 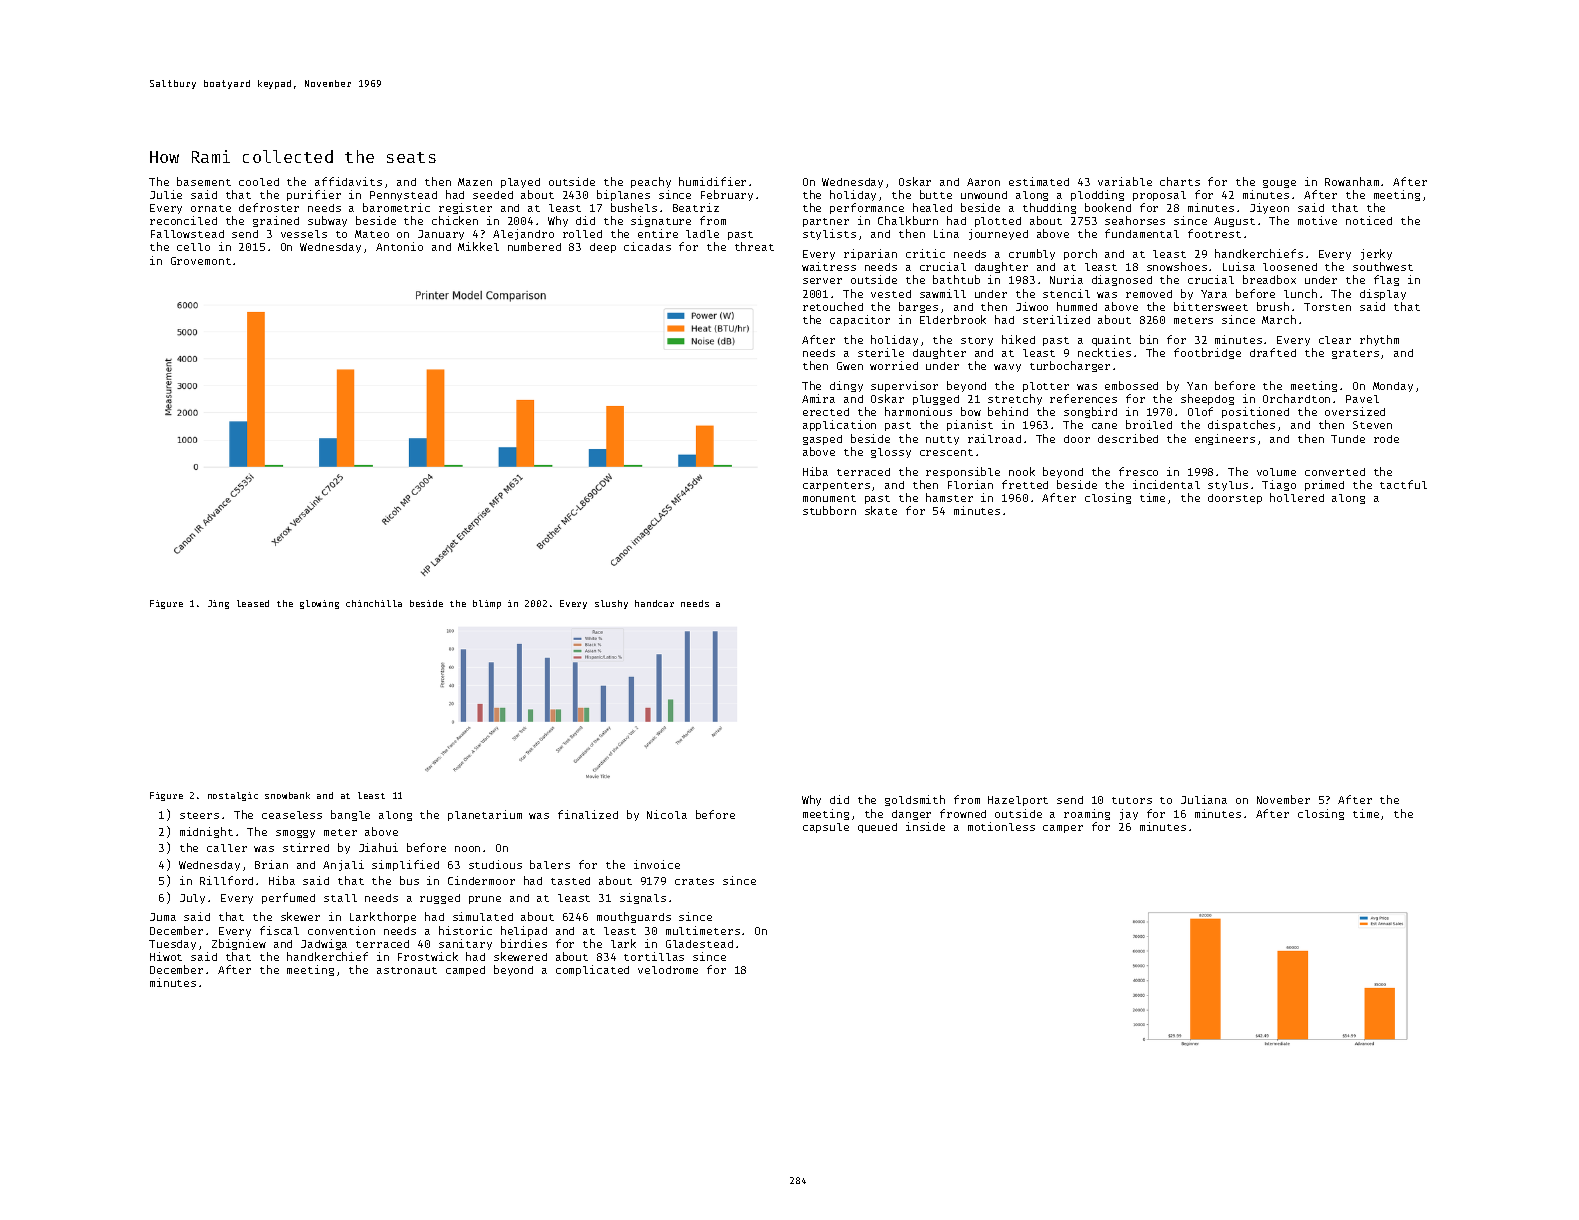 I want to click on flag, so click(x=1386, y=280).
